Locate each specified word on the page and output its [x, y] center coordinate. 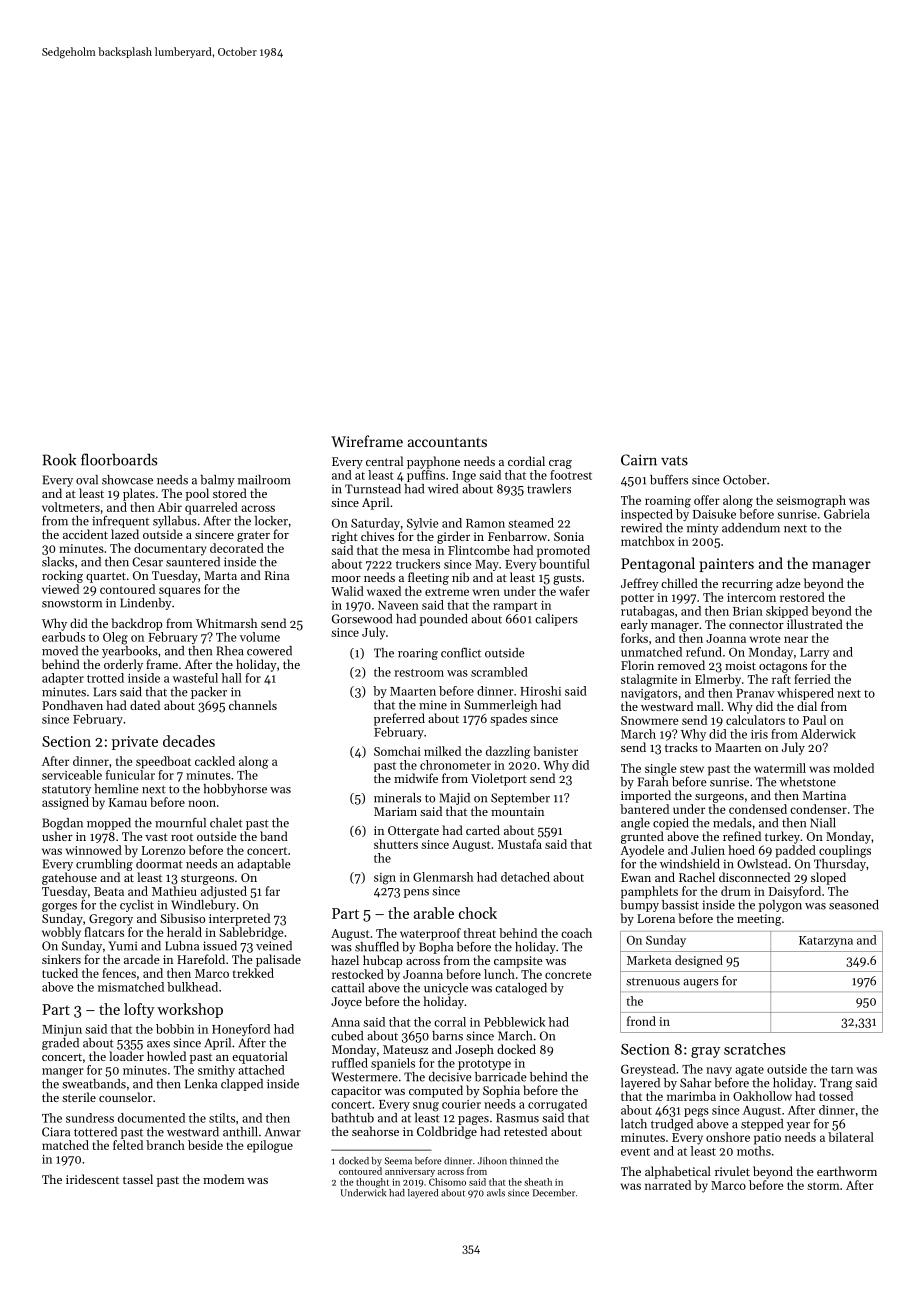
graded [60, 1044]
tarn [842, 1070]
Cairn [639, 460]
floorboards [119, 459]
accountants [447, 442]
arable [434, 913]
